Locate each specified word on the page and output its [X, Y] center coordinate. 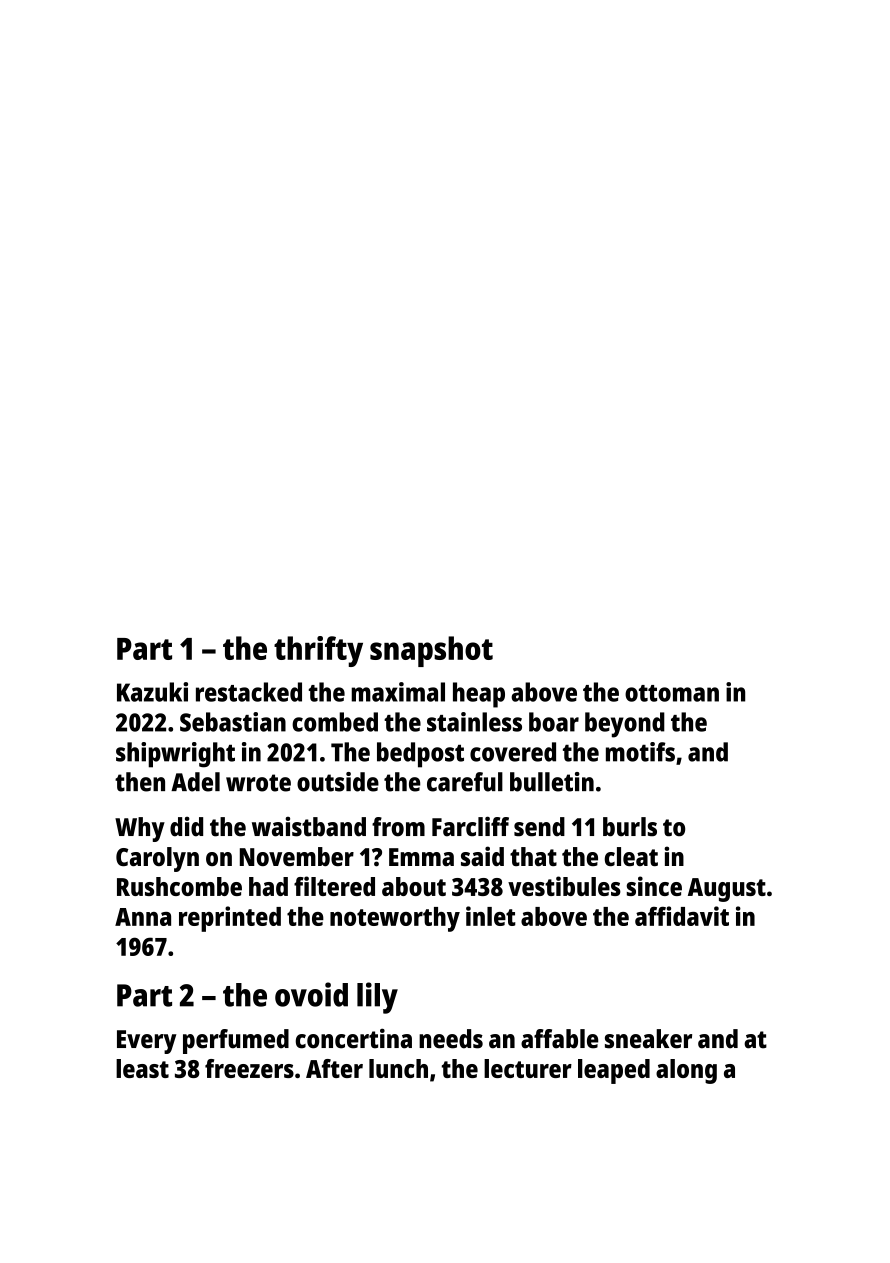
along [686, 1071]
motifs [640, 752]
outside [338, 782]
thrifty [318, 651]
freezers [249, 1068]
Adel [195, 782]
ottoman [672, 693]
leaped [614, 1071]
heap [479, 695]
